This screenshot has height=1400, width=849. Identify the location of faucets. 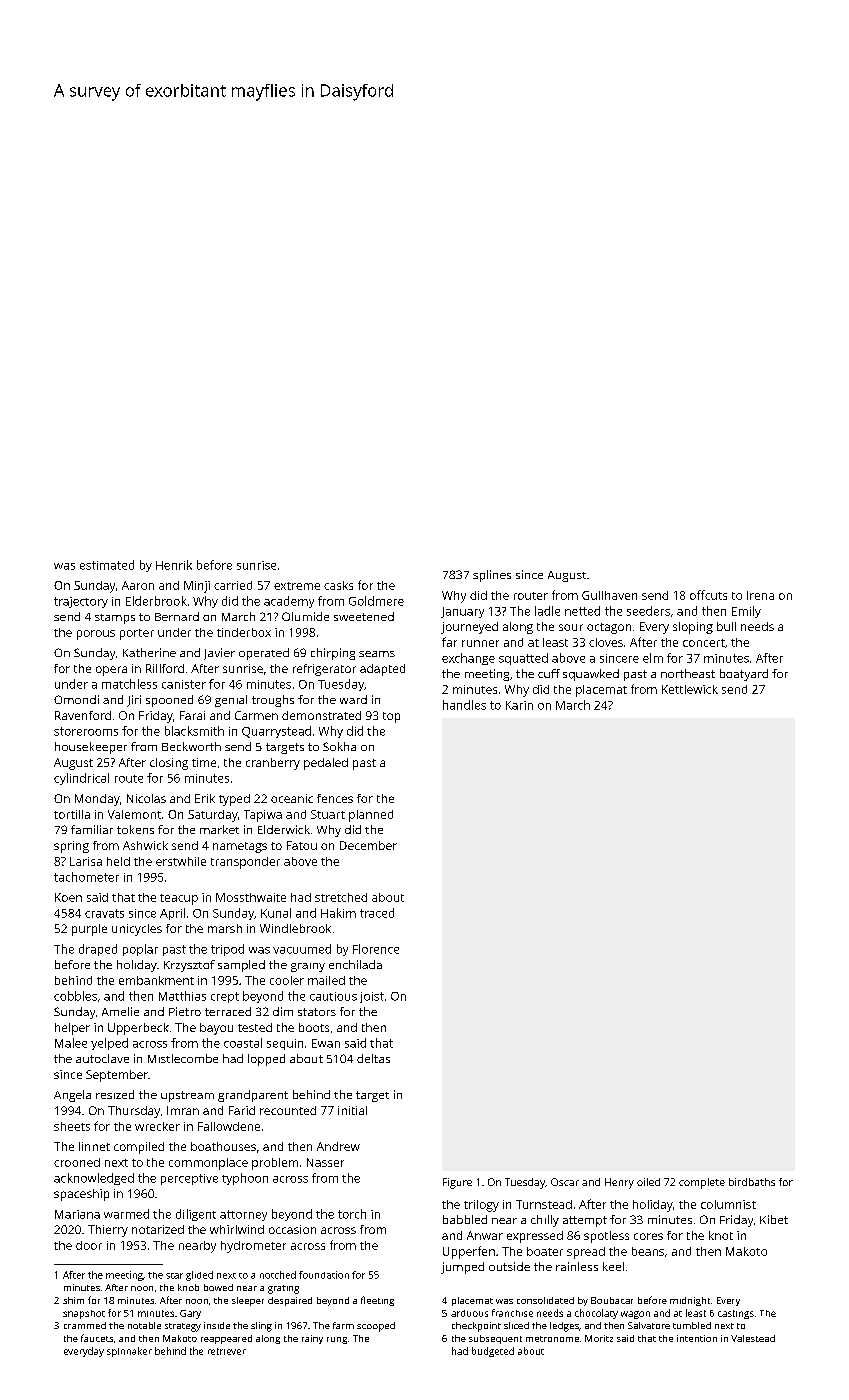
(97, 1338).
